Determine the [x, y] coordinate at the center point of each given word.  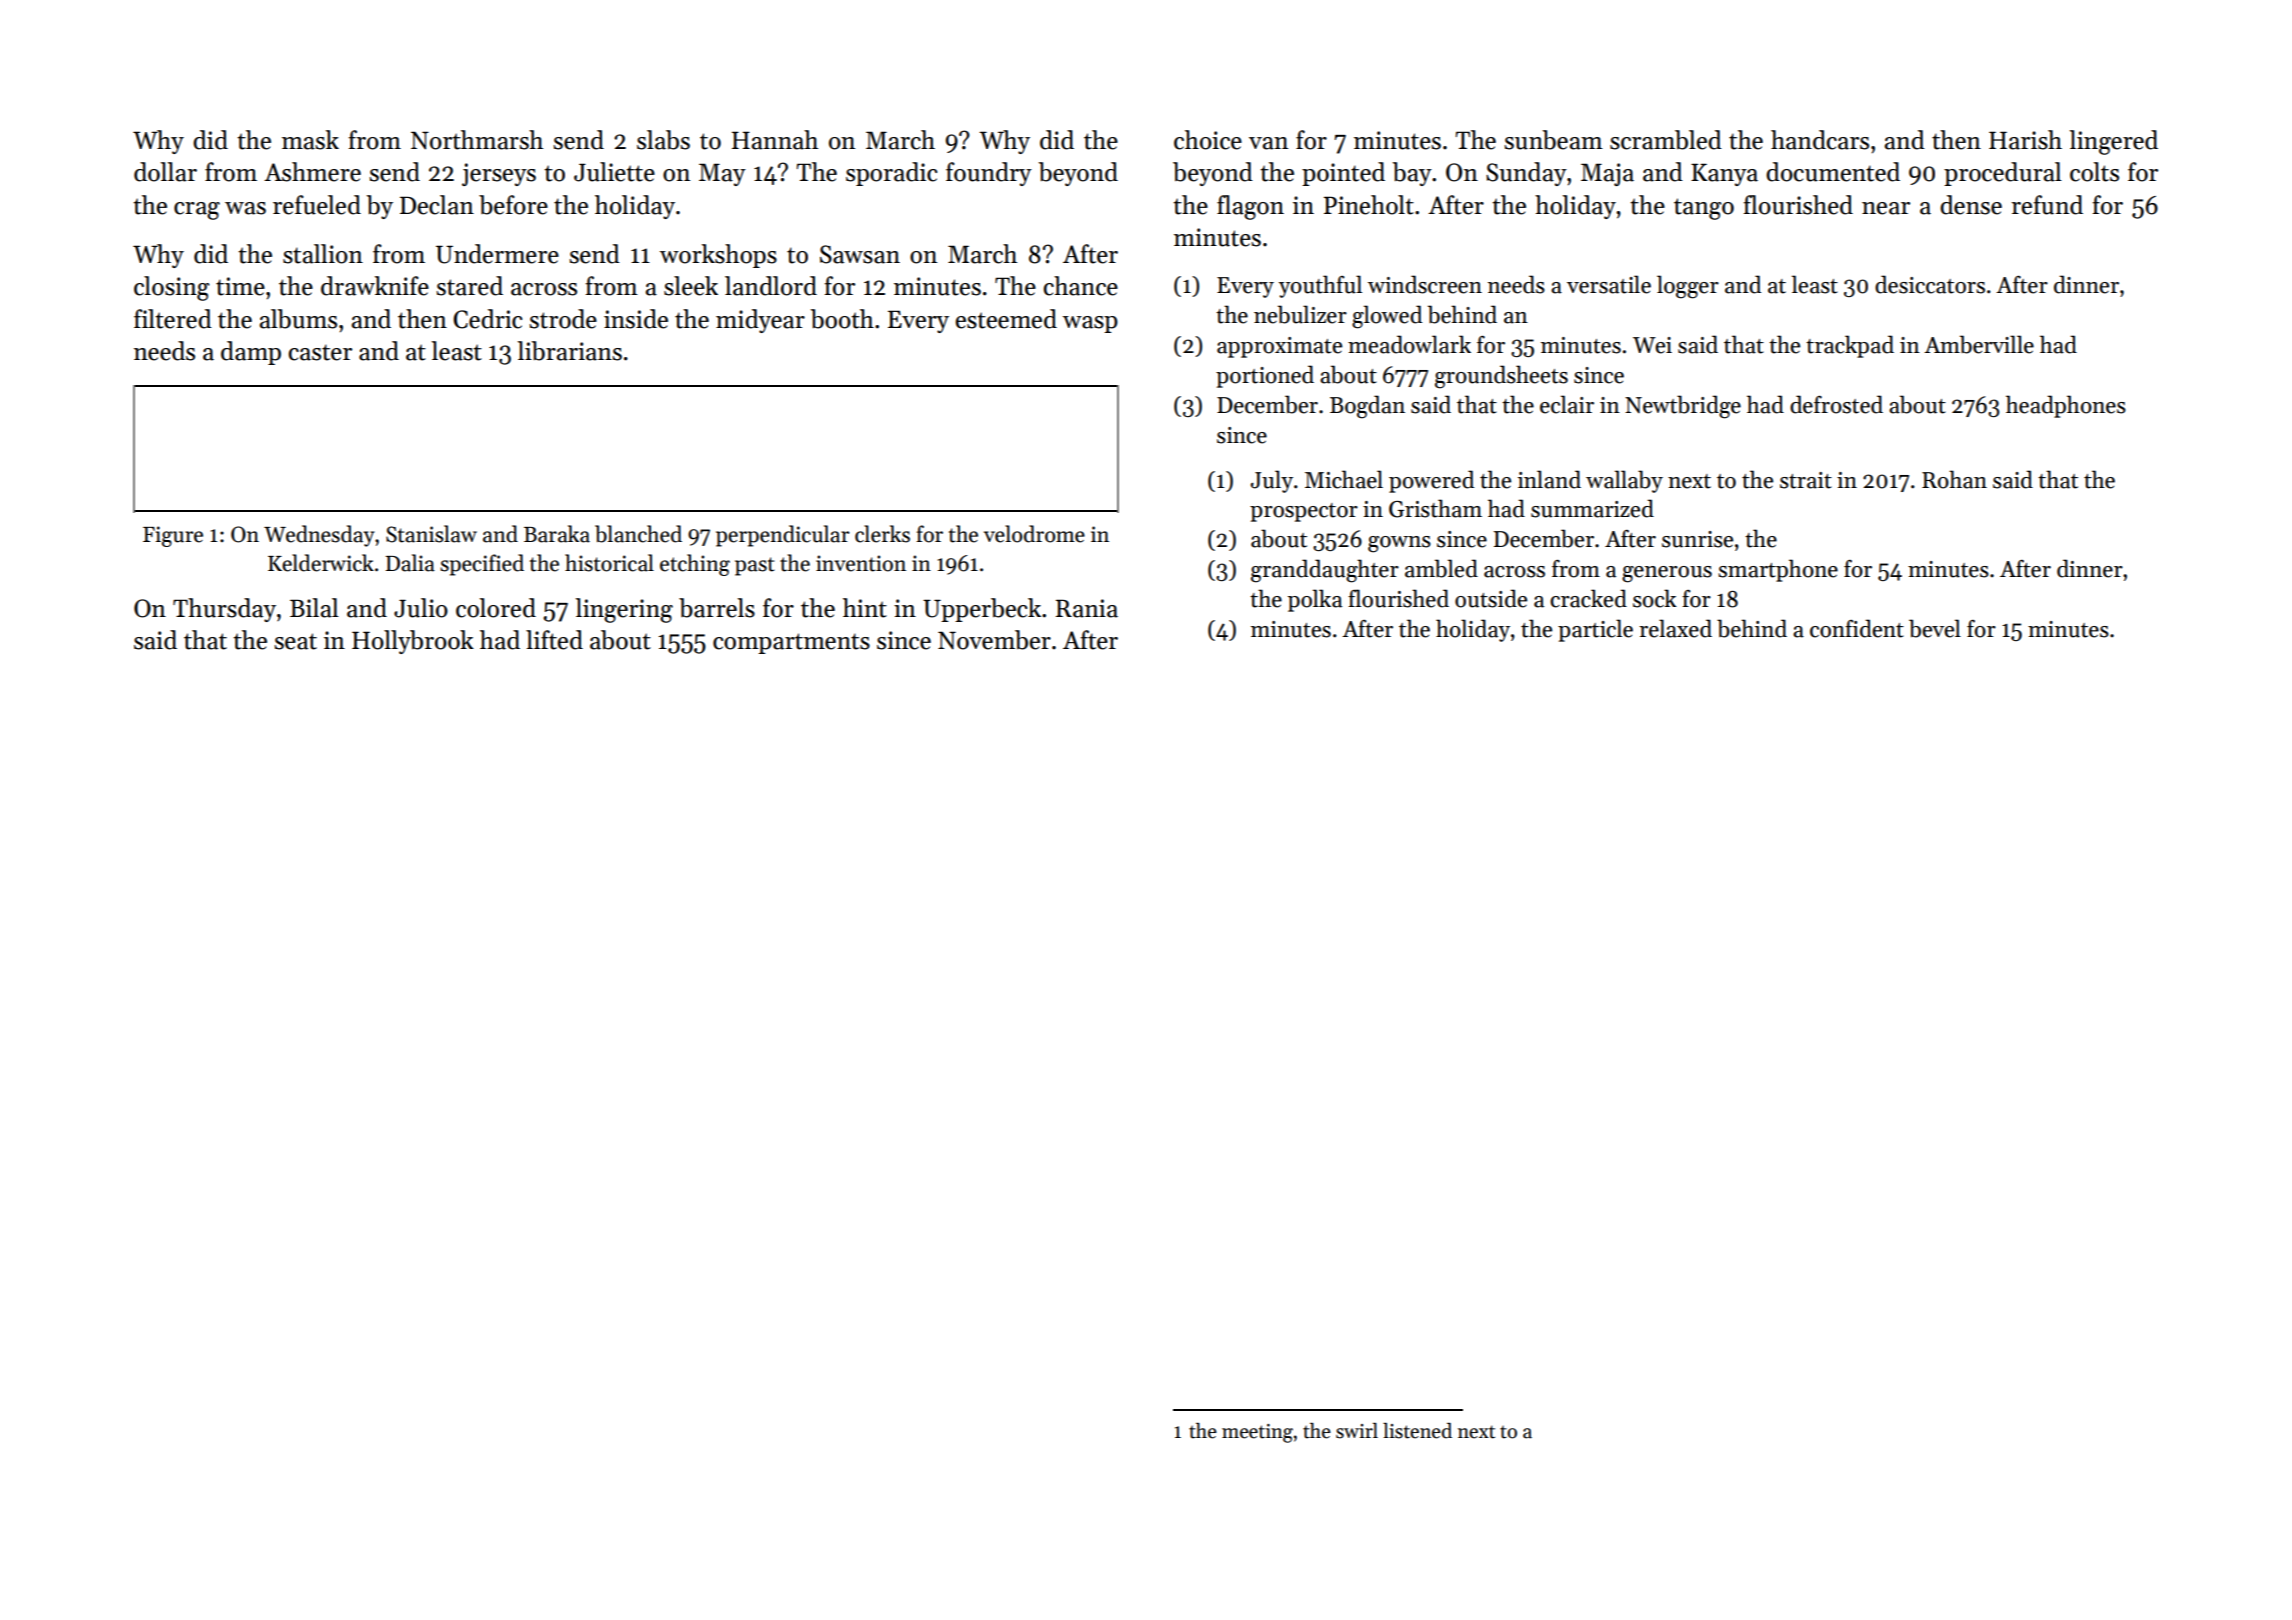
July [1272, 481]
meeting [1257, 1433]
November [994, 640]
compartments [791, 643]
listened [1417, 1431]
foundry [989, 174]
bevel [1935, 628]
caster [320, 352]
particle [1595, 630]
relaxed [1675, 628]
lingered [2114, 142]
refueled [317, 205]
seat [295, 641]
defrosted [1836, 404]
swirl [1357, 1431]
